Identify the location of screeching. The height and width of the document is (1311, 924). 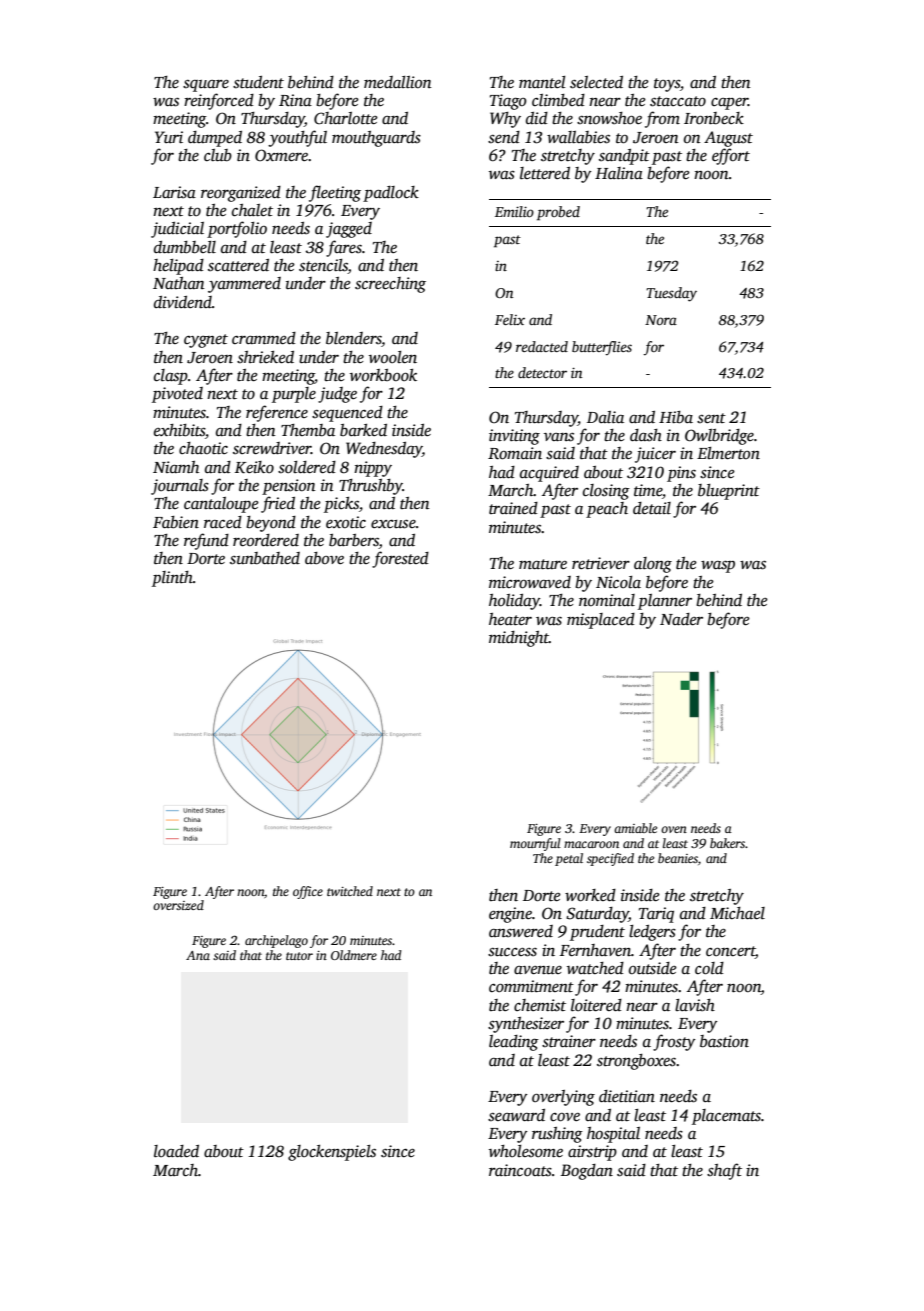
(390, 285).
